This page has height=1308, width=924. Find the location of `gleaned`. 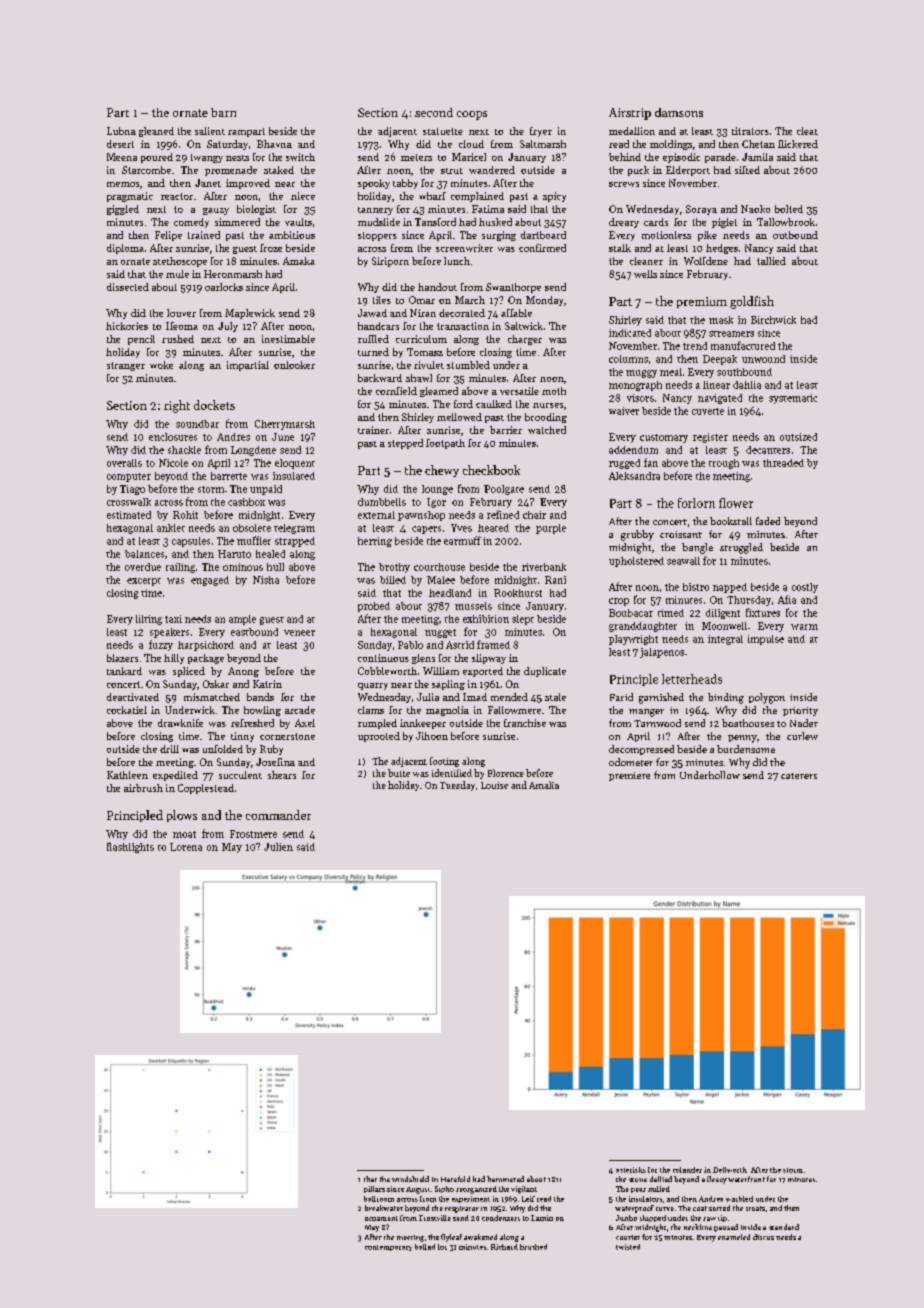

gleaned is located at coordinates (156, 132).
